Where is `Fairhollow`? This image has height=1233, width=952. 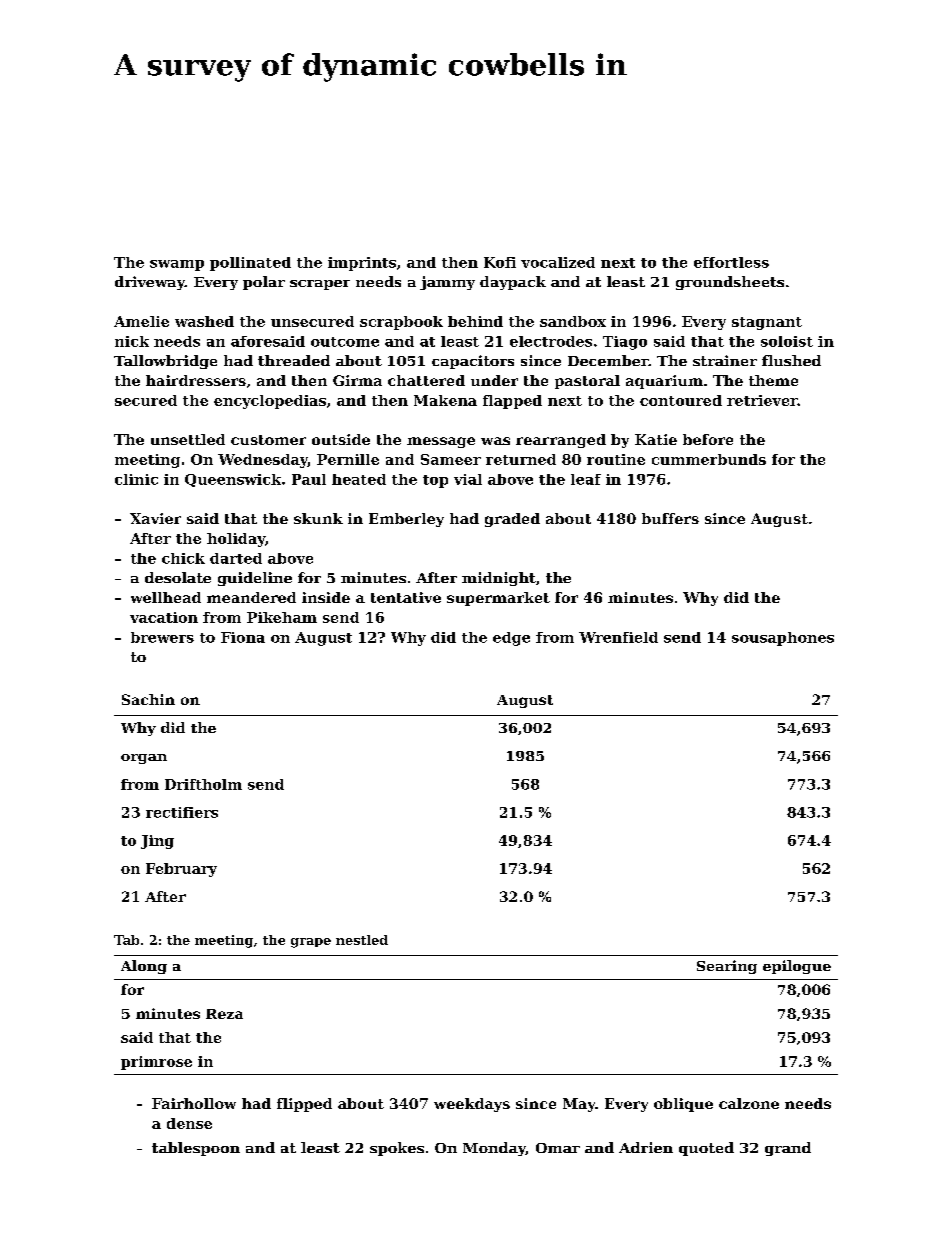
Fairhollow is located at coordinates (194, 1103).
